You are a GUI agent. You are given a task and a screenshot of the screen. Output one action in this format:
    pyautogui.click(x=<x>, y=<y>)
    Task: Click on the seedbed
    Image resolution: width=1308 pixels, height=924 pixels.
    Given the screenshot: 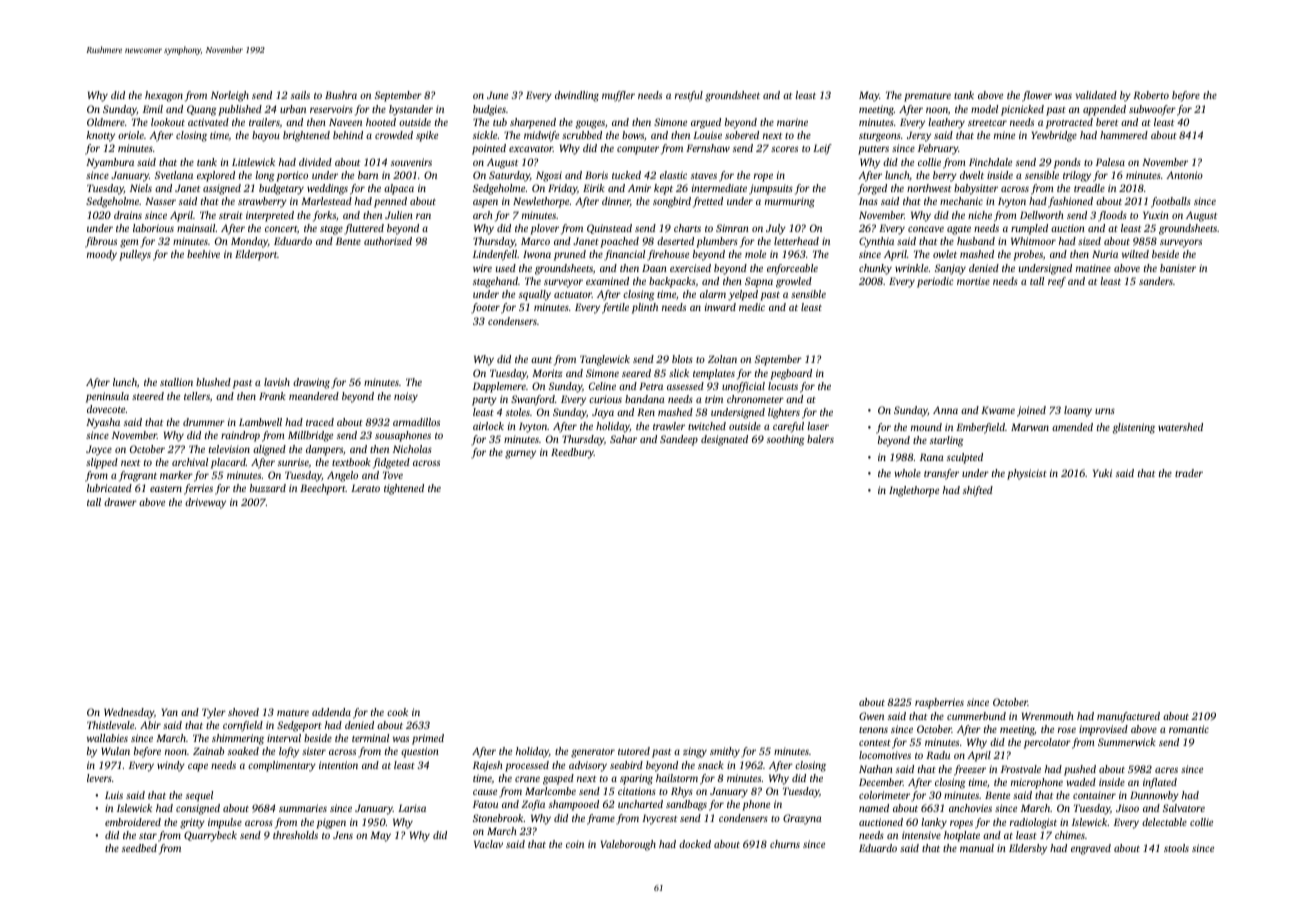 What is the action you would take?
    pyautogui.click(x=139, y=848)
